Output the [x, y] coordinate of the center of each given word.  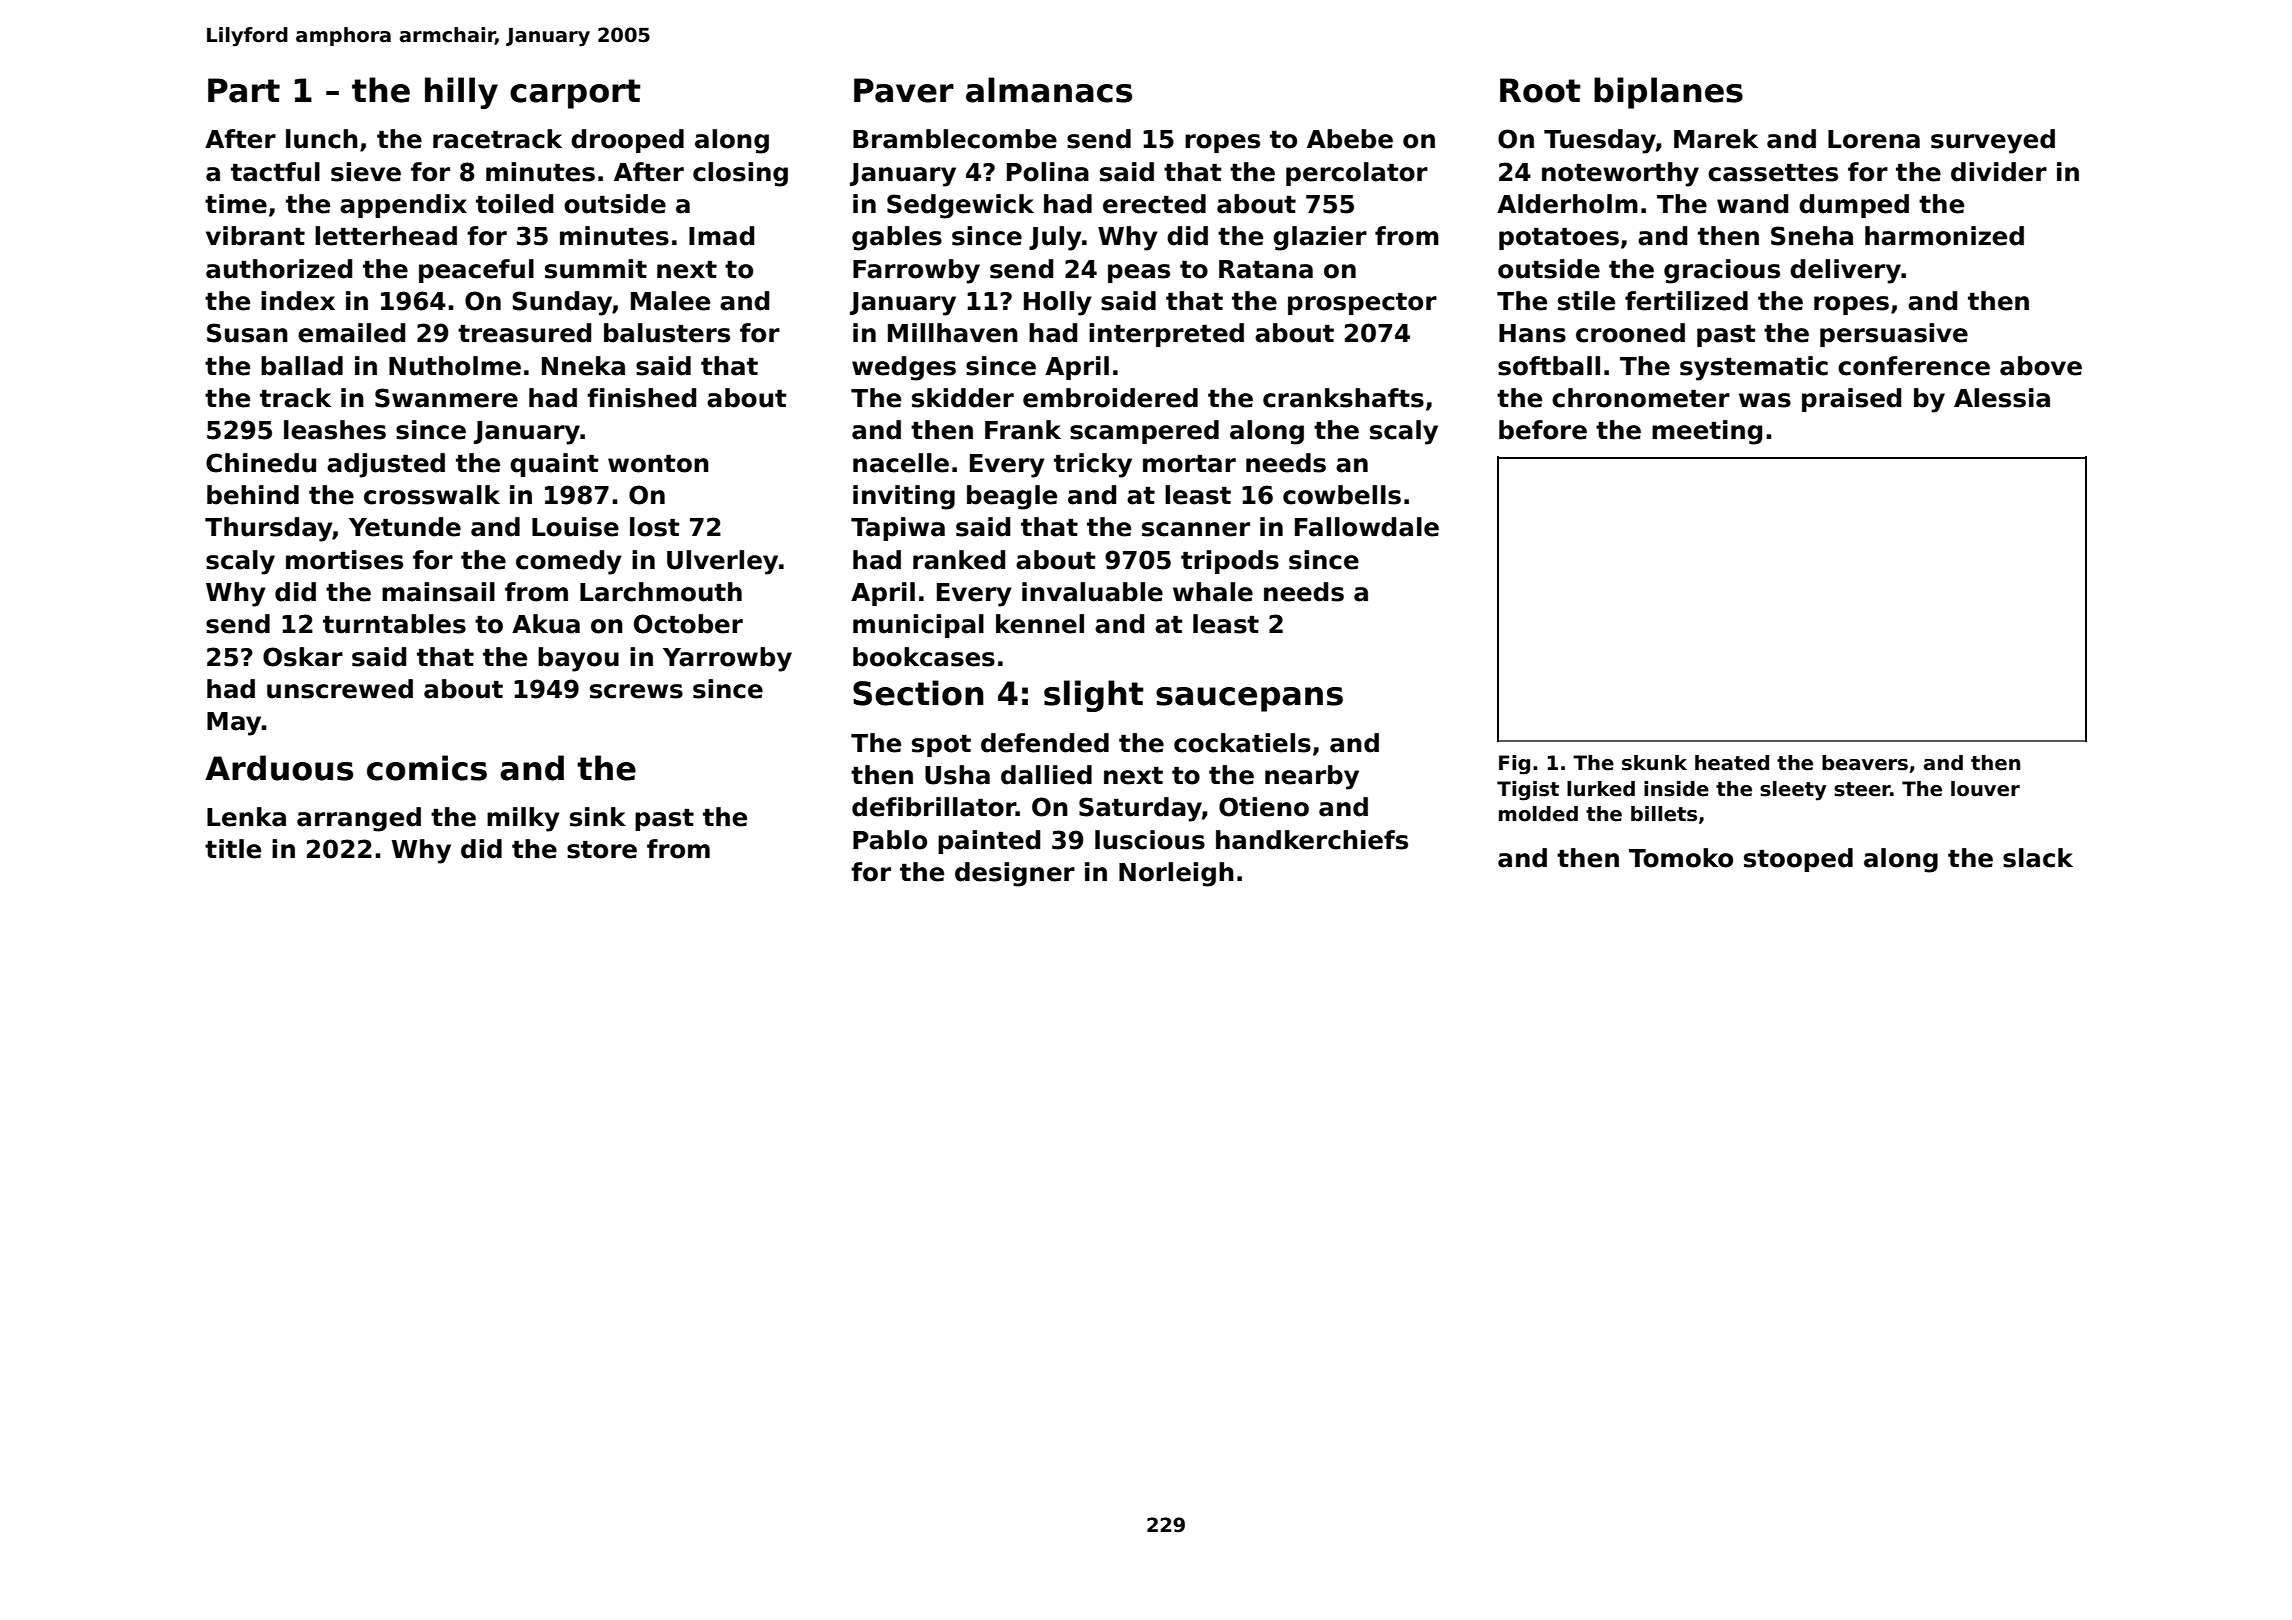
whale [1213, 592]
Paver [904, 90]
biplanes [1668, 93]
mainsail [438, 592]
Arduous [279, 768]
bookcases [924, 657]
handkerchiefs [1312, 840]
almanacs [1049, 90]
